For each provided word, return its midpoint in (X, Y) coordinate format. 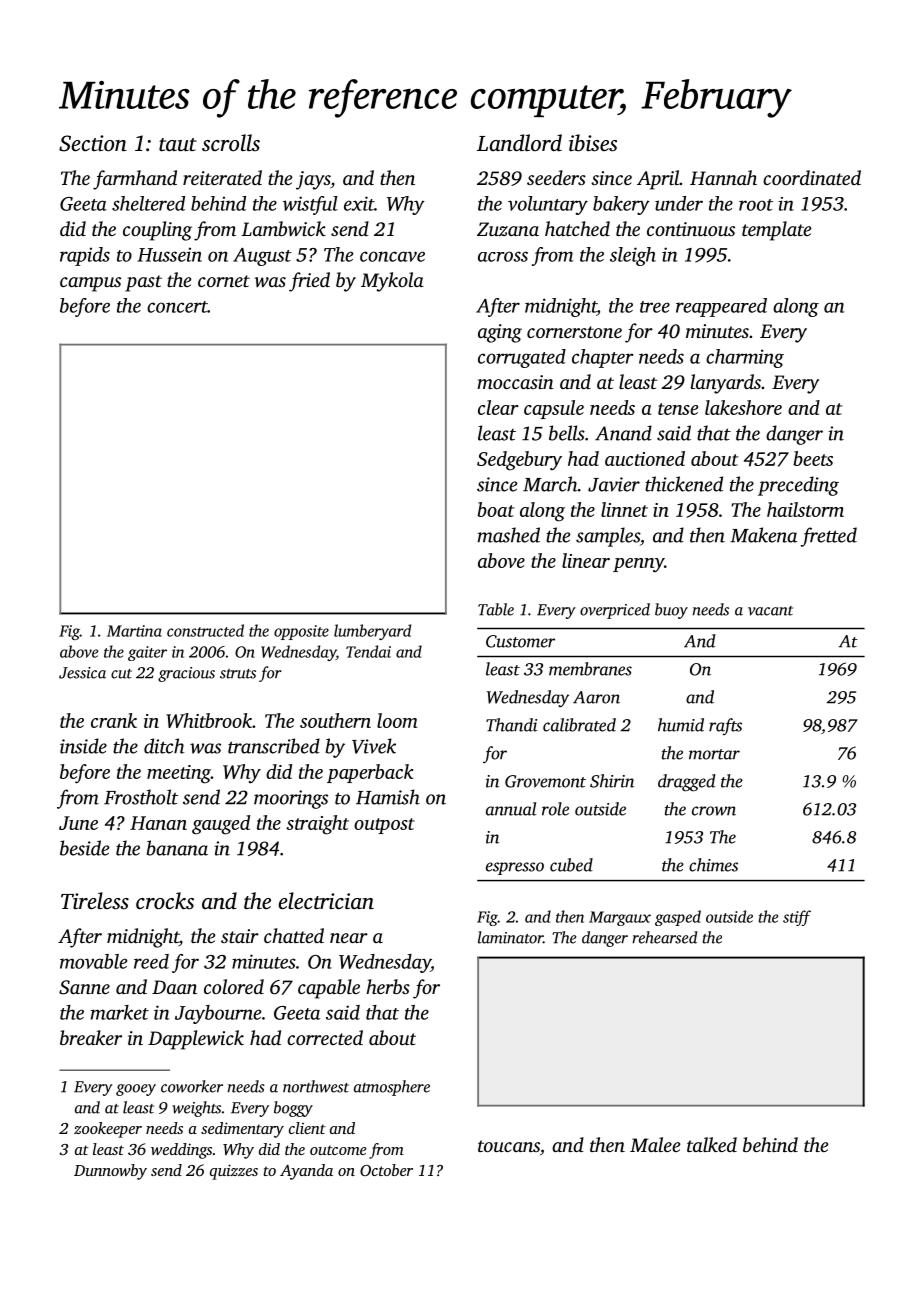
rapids (85, 256)
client (307, 1128)
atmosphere (392, 1088)
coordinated (812, 177)
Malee (655, 1144)
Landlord (519, 143)
